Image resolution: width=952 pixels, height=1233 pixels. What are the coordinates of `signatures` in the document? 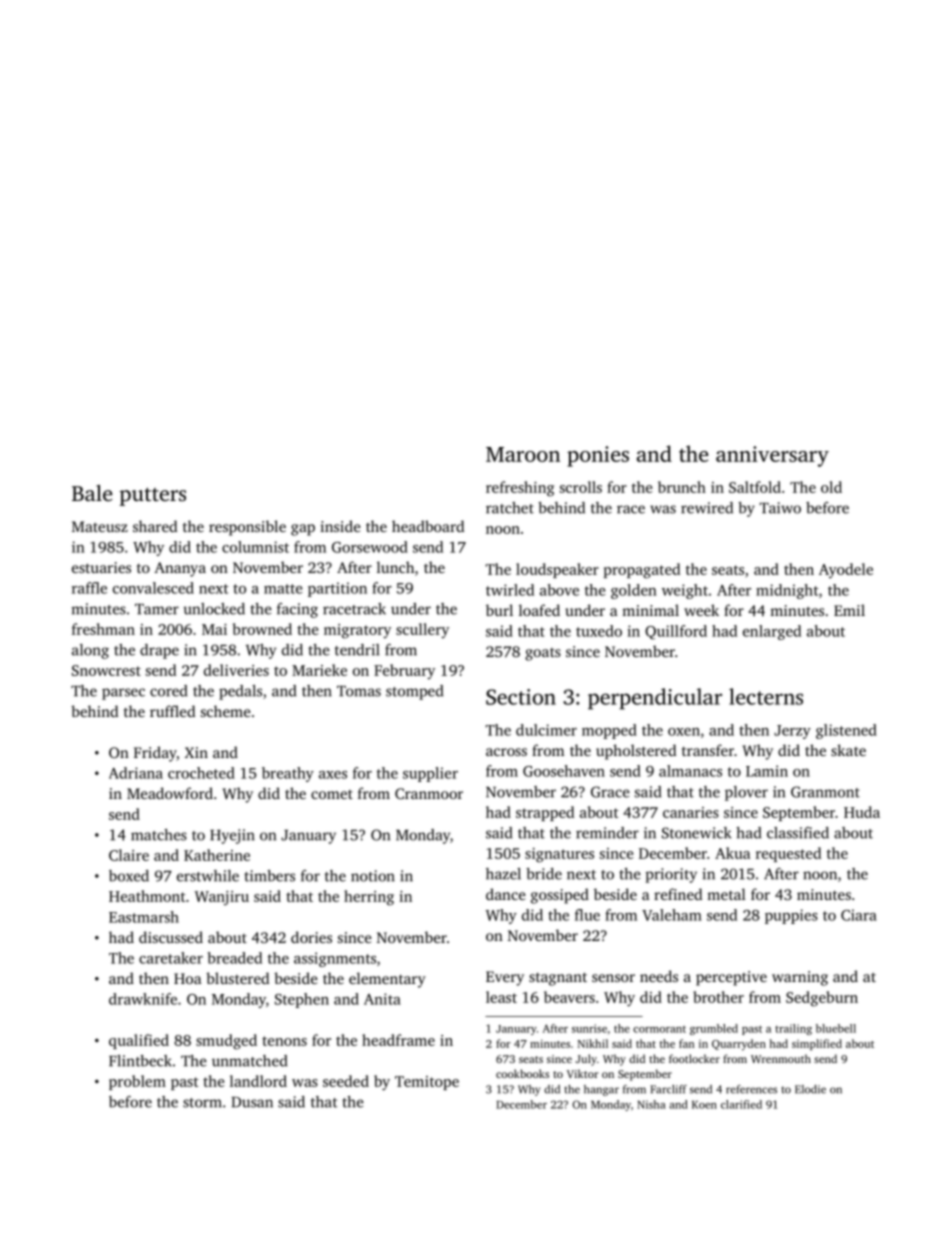 It's located at (559, 855).
